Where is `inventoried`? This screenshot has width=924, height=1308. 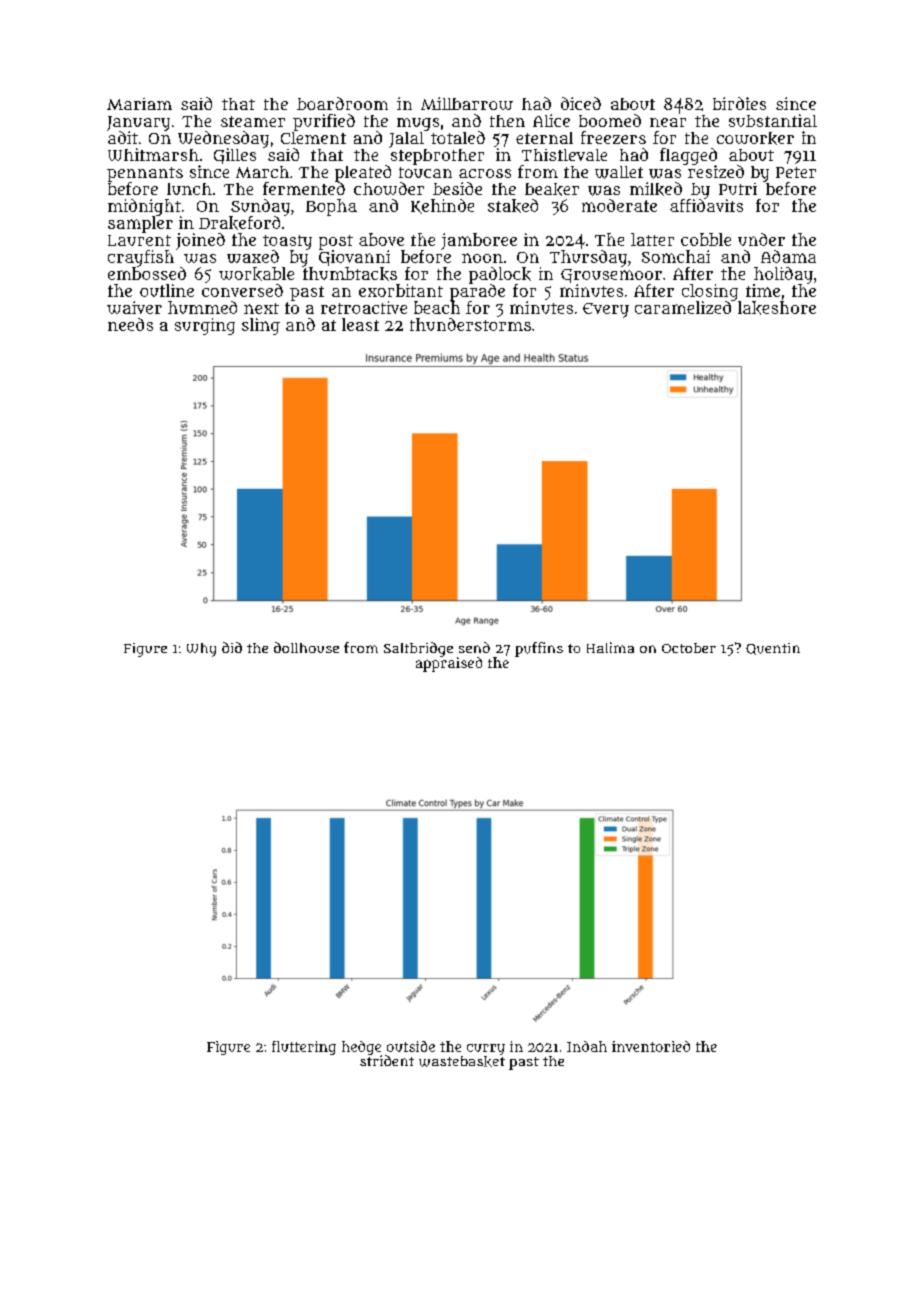
inventoried is located at coordinates (651, 1046).
